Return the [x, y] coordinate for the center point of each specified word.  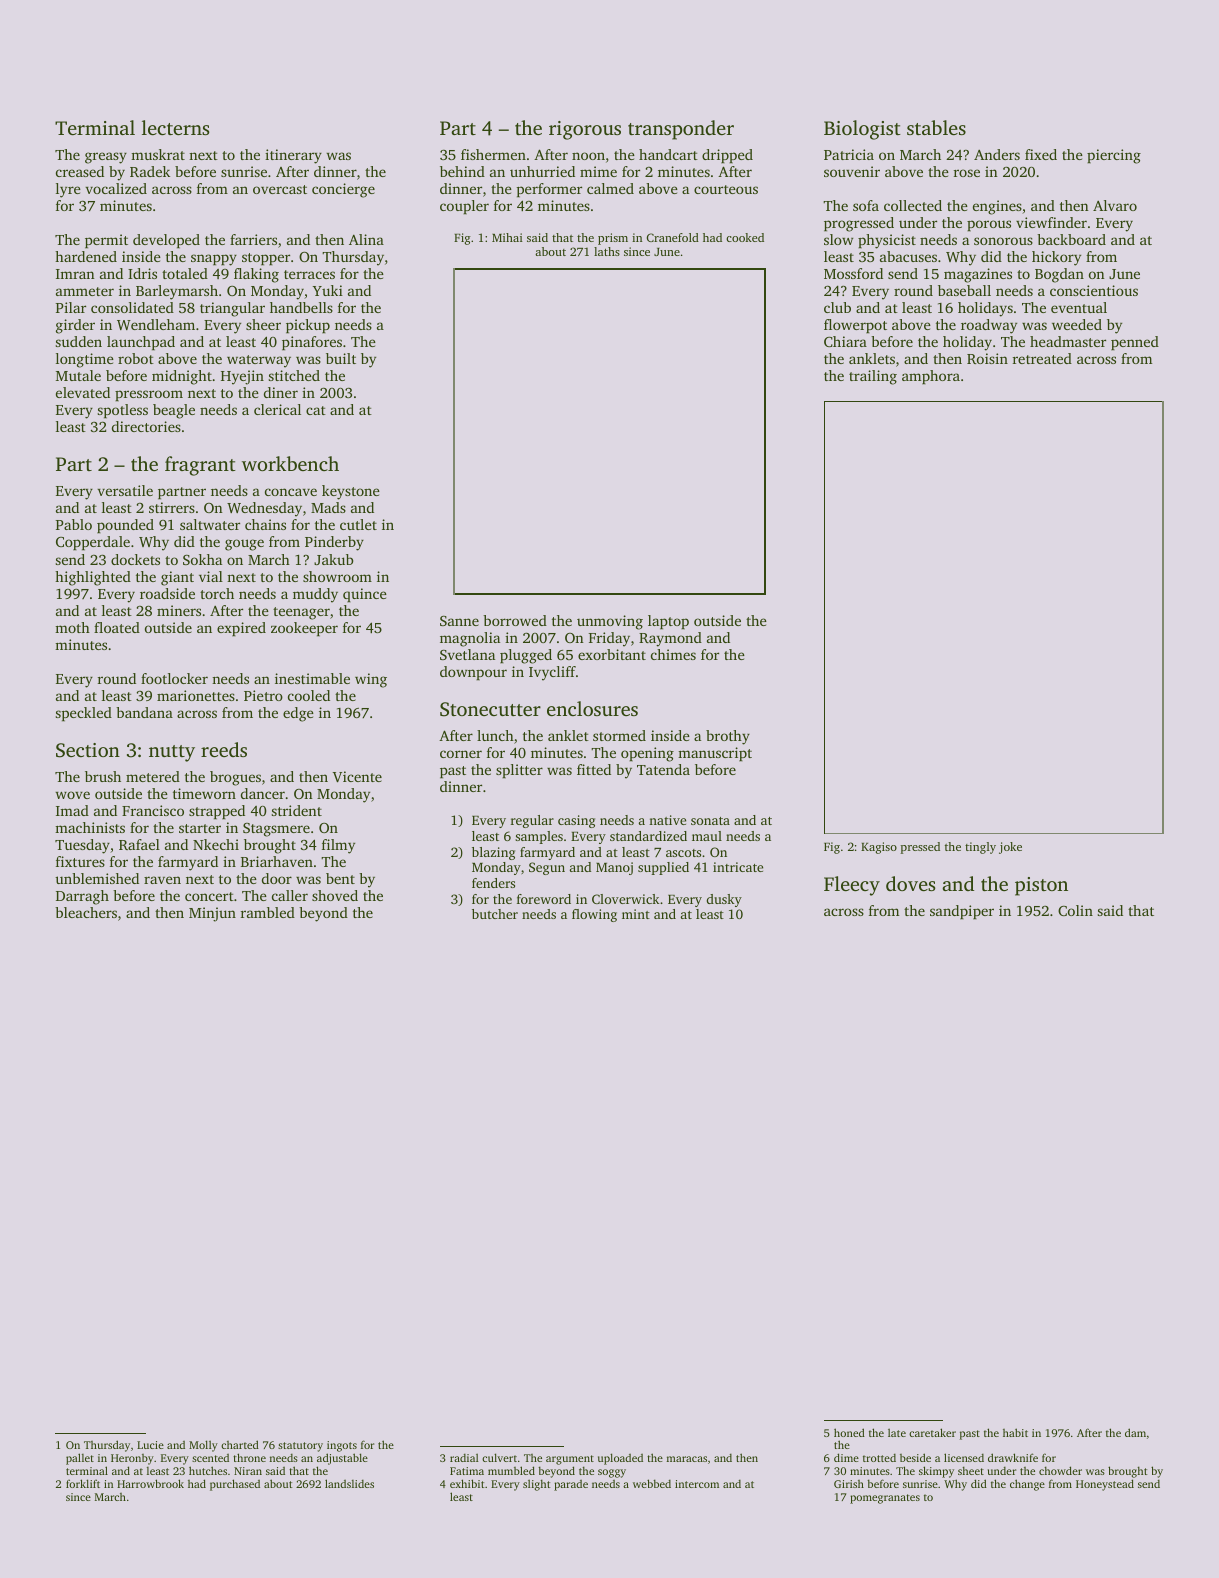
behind [462, 171]
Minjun [212, 914]
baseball [964, 290]
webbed [652, 1483]
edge [298, 714]
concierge [343, 190]
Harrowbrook [150, 1483]
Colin [1075, 910]
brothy [728, 737]
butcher [495, 914]
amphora [931, 377]
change [1027, 1485]
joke [1010, 848]
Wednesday [264, 509]
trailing [873, 377]
